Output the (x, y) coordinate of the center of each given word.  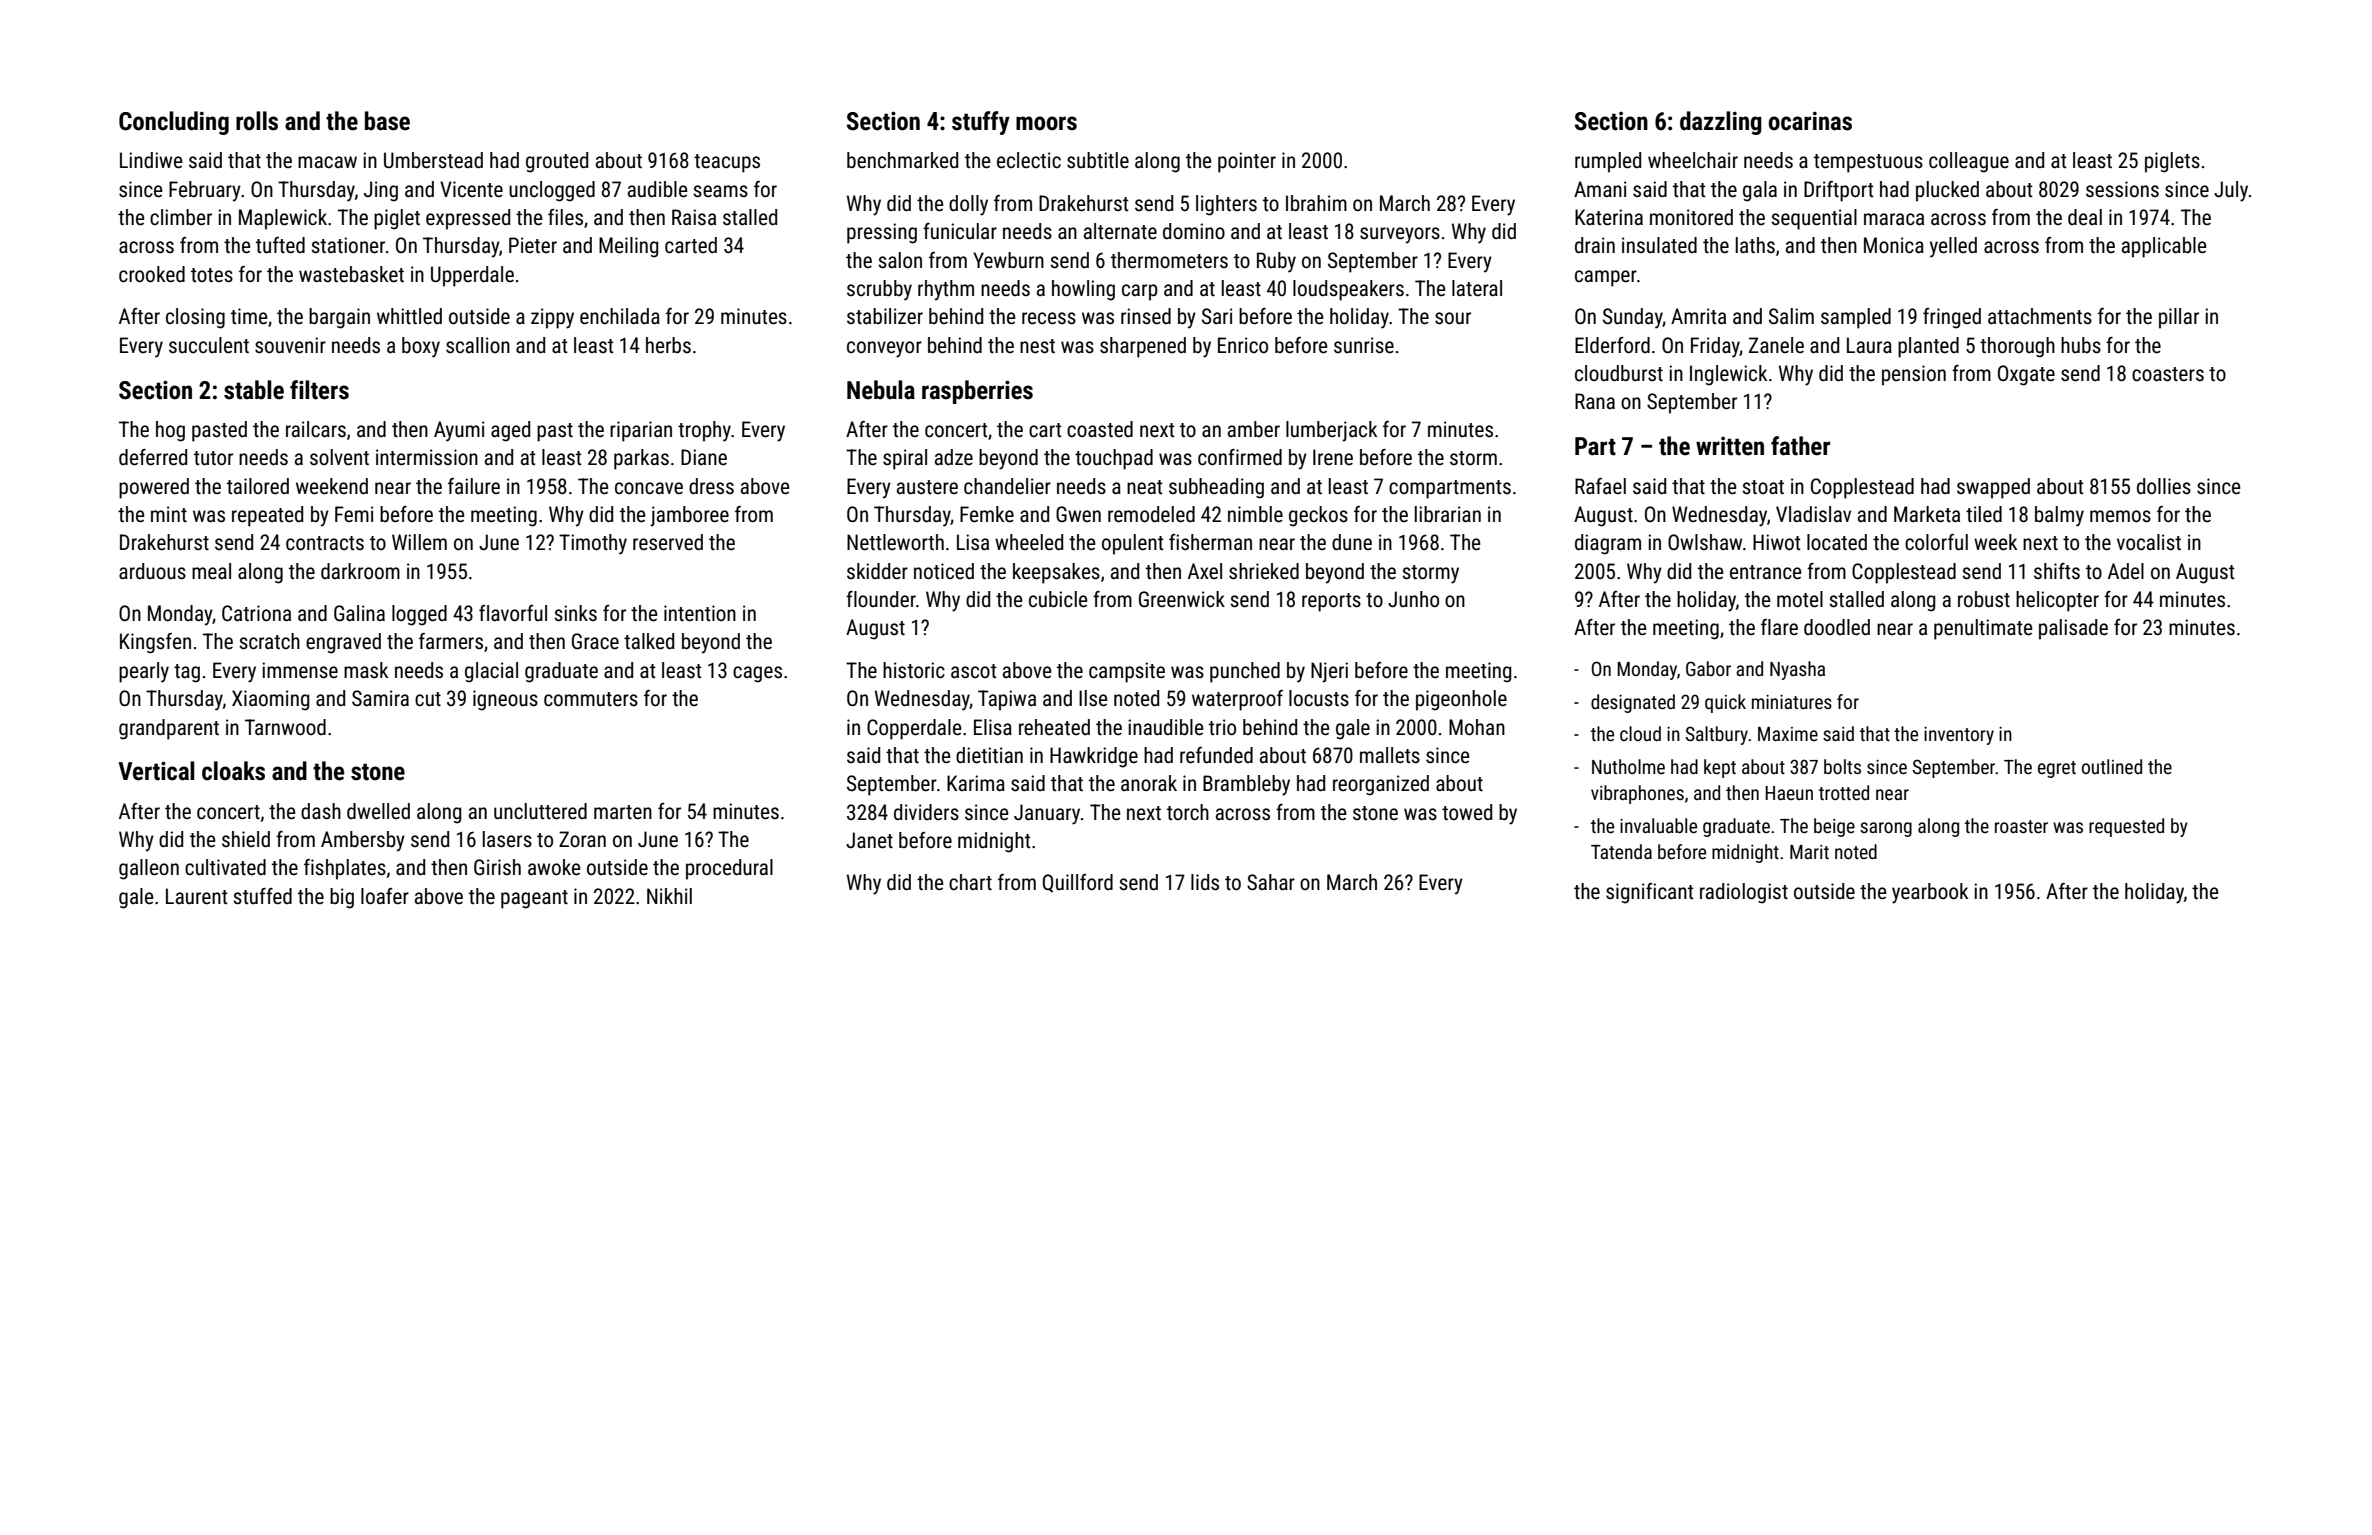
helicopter (2057, 601)
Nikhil (669, 896)
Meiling (628, 247)
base (387, 121)
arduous (152, 571)
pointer (1247, 162)
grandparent (169, 729)
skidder (877, 571)
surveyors (1400, 235)
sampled (1856, 318)
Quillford (1078, 883)
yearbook (1930, 893)
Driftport (1839, 191)
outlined (2112, 766)
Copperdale (914, 729)
